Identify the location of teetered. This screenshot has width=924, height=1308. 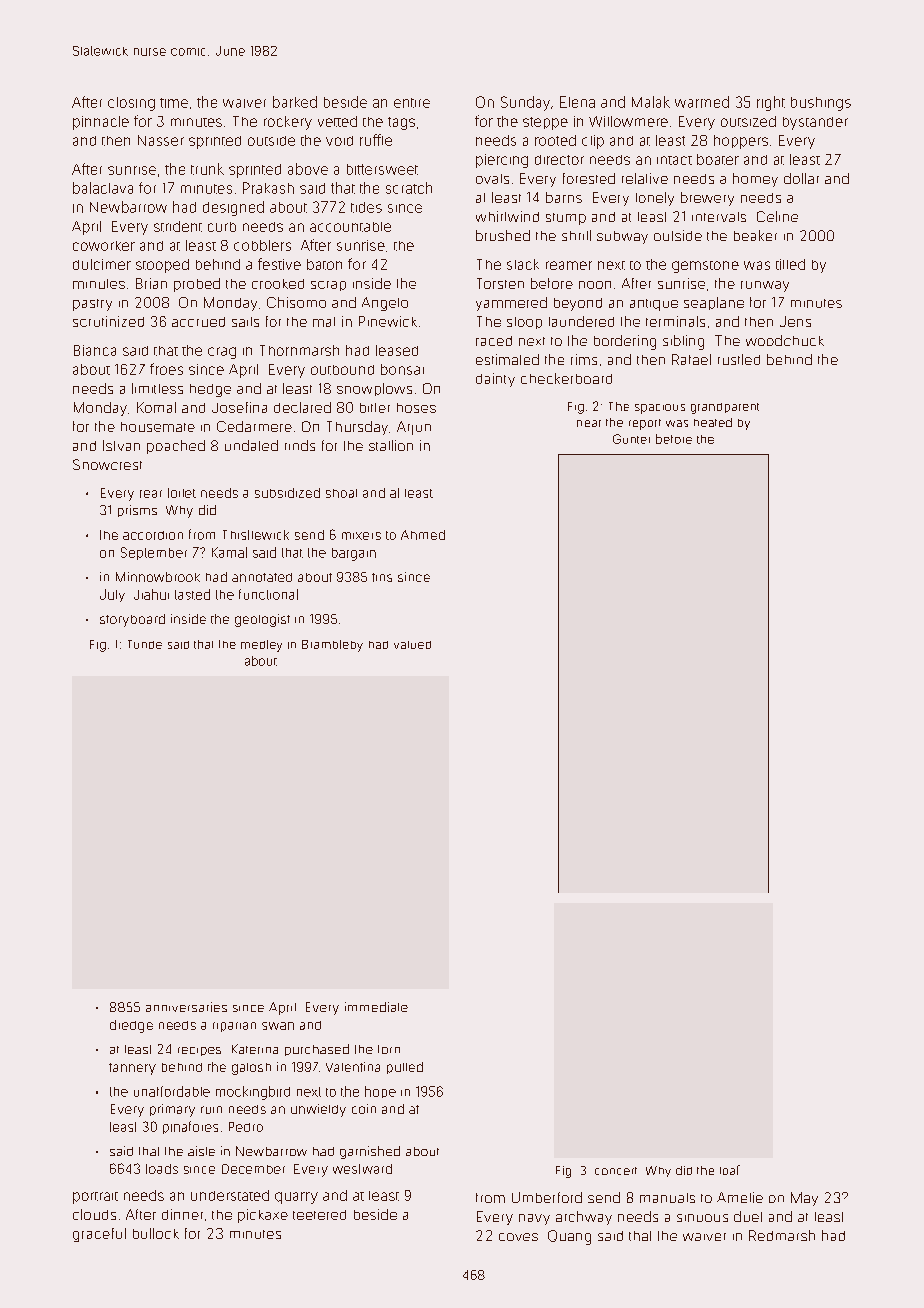
(319, 1215).
